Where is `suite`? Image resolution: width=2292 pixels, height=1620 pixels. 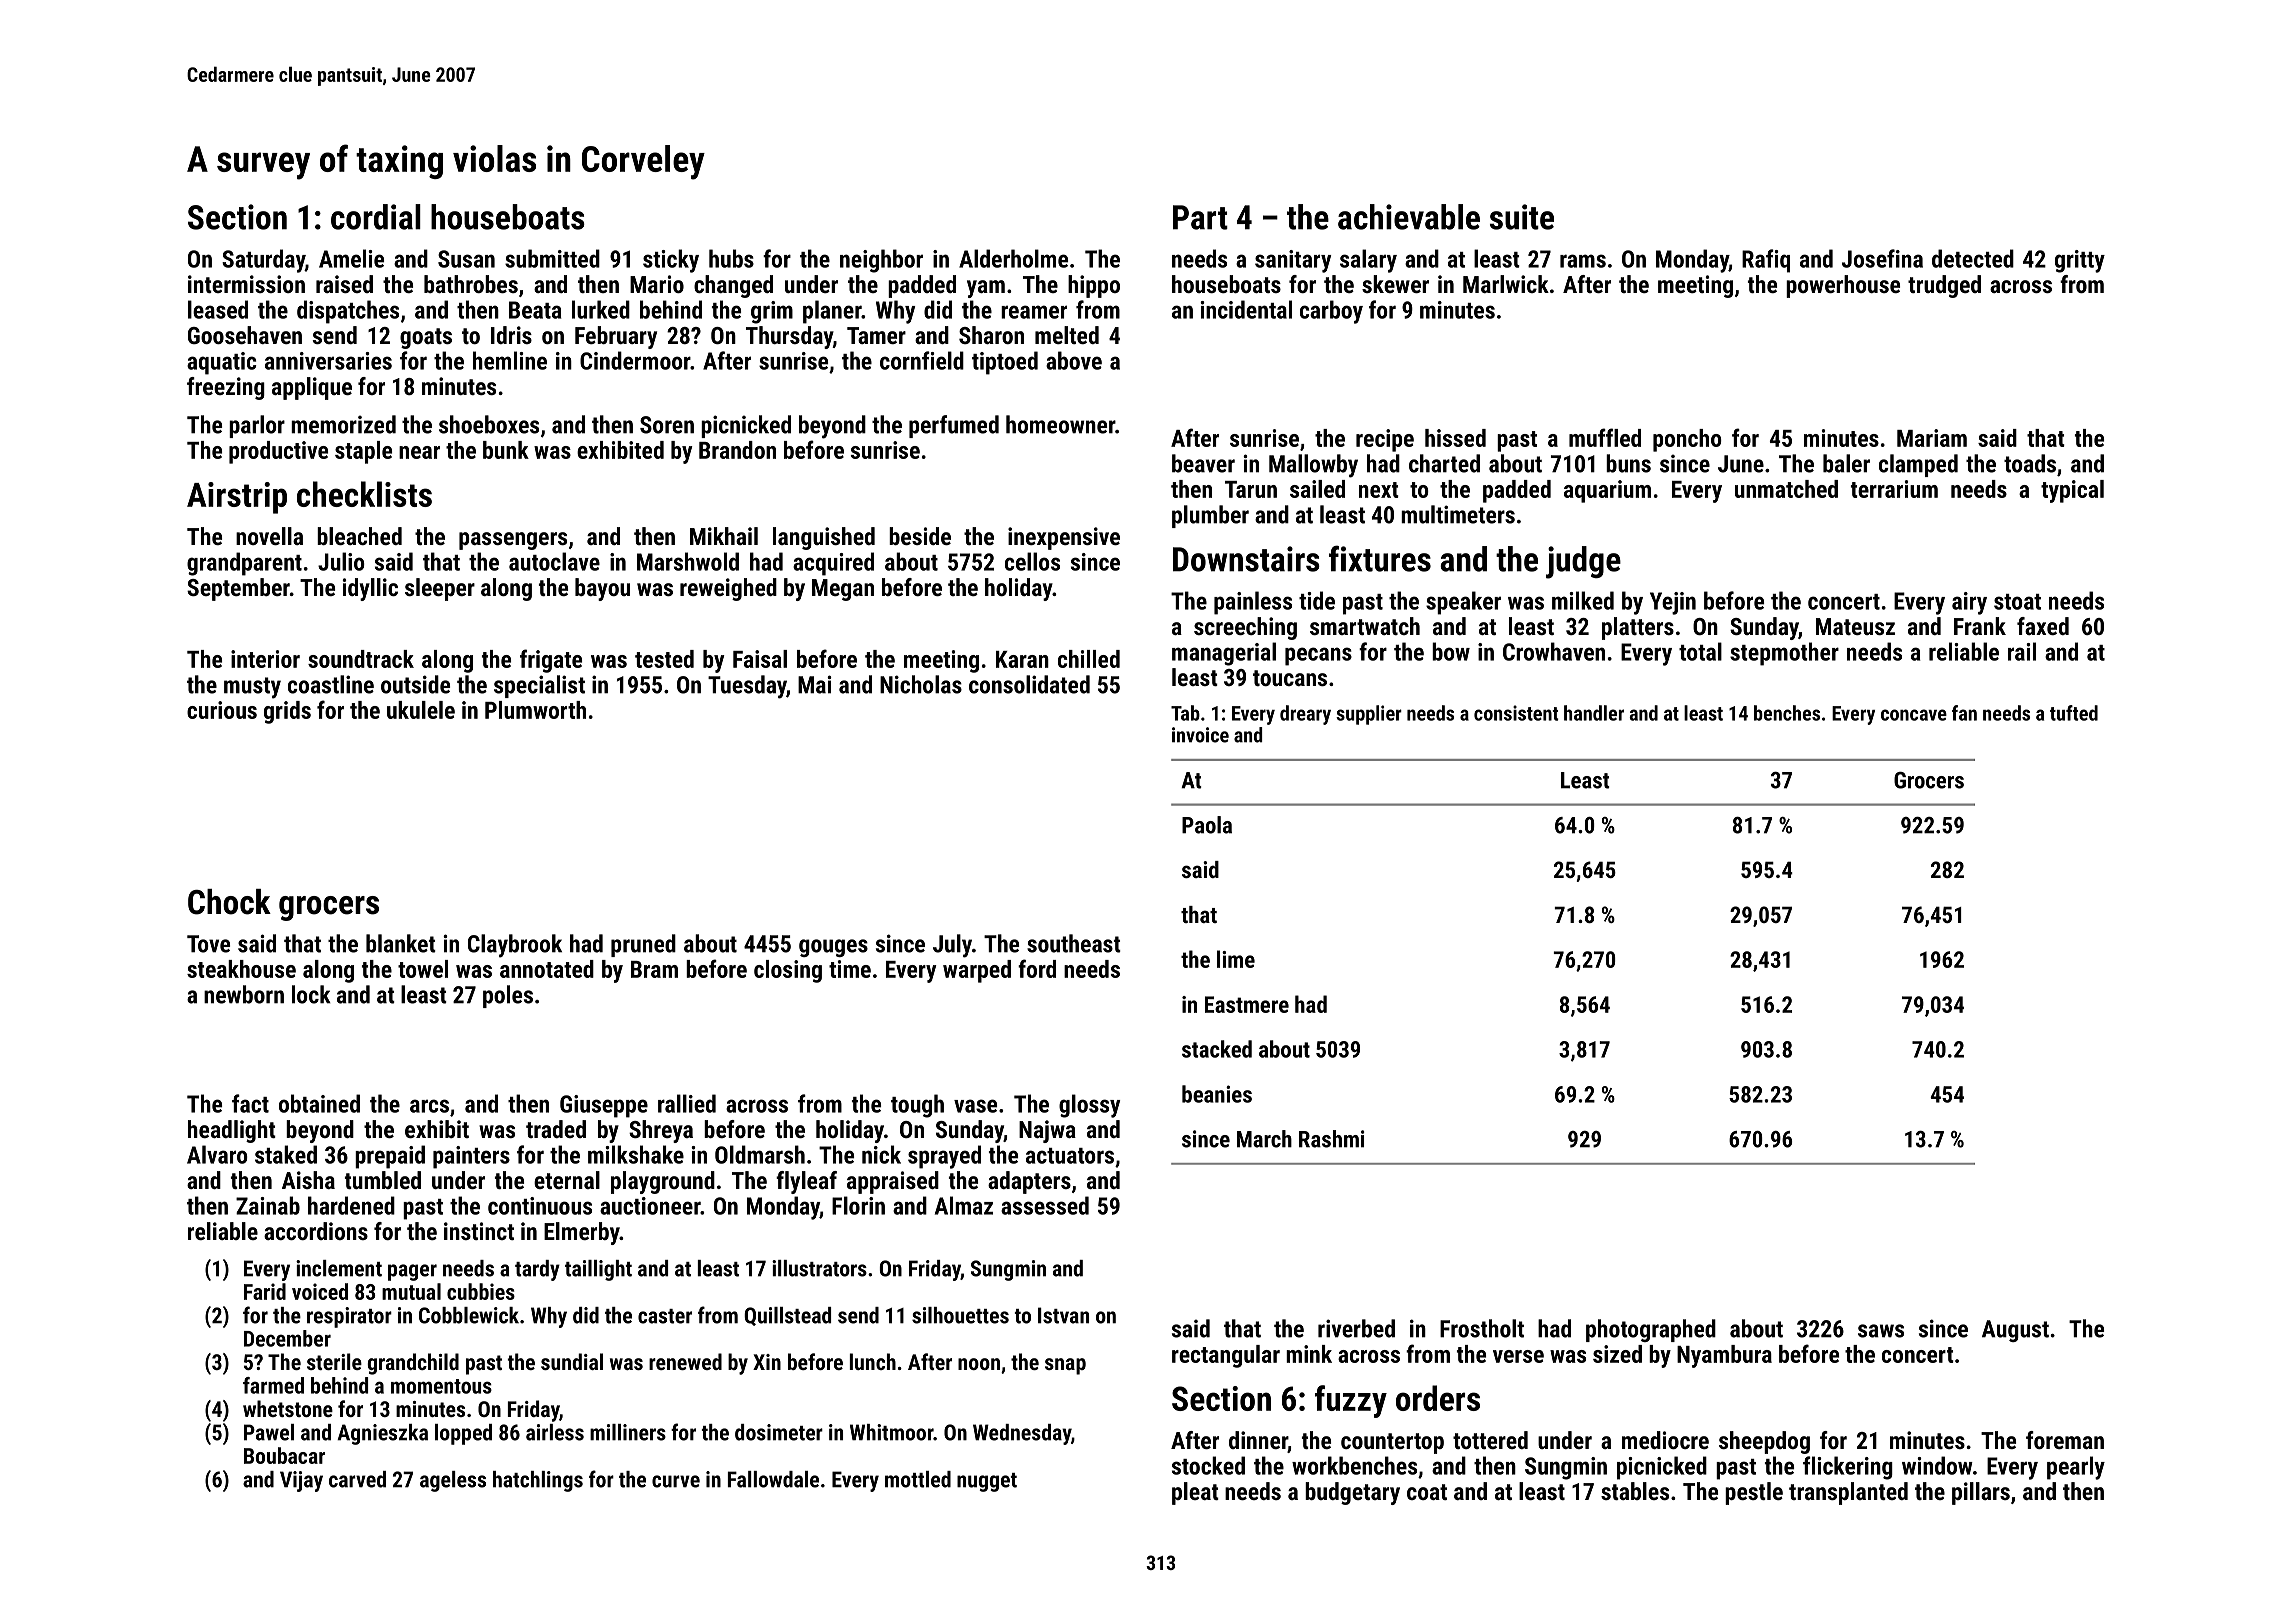
suite is located at coordinates (1522, 217).
